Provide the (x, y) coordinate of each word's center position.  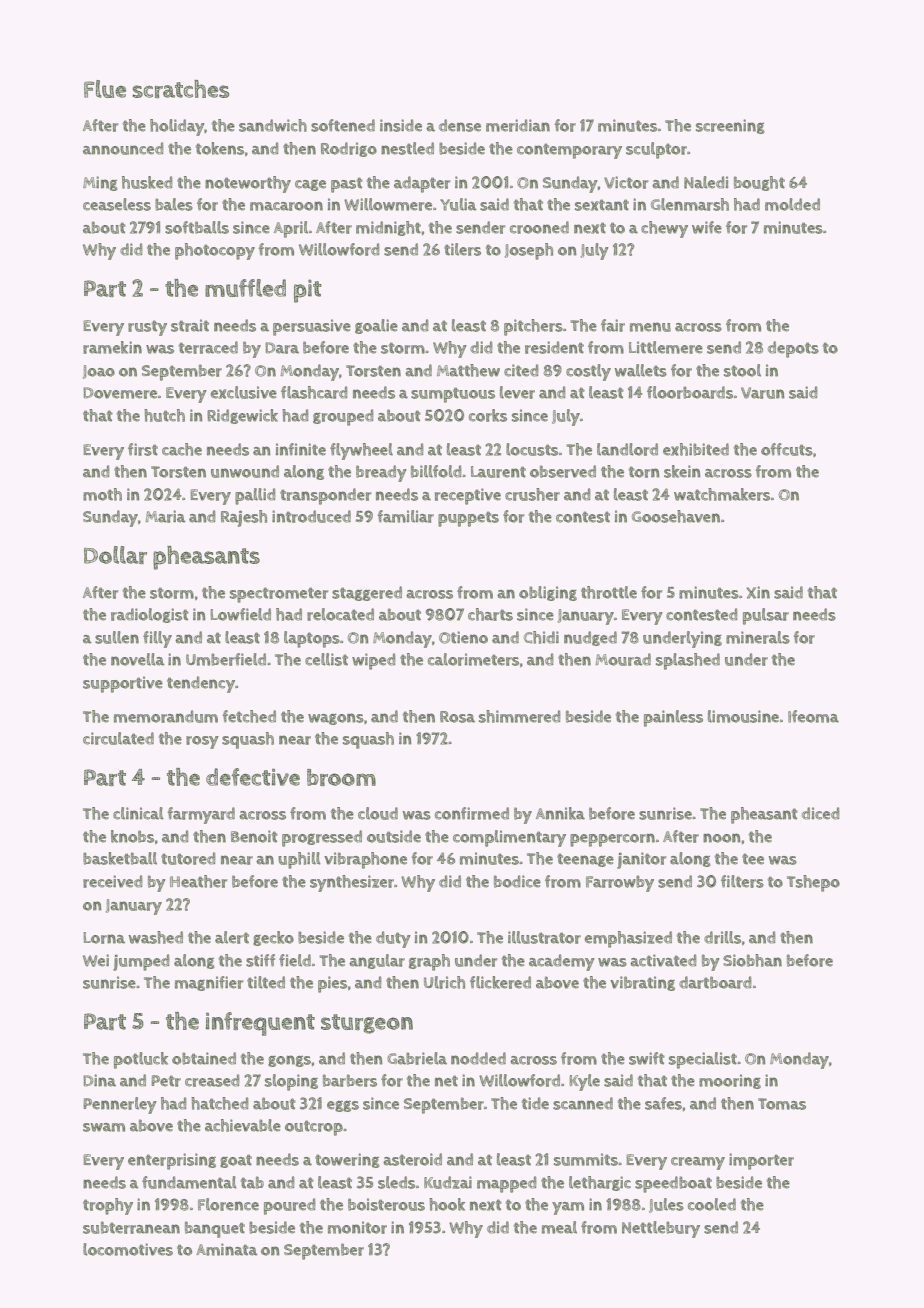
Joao (98, 372)
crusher (532, 494)
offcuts (787, 449)
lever (517, 392)
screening (730, 126)
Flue (105, 89)
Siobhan (752, 960)
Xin (758, 592)
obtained (204, 1058)
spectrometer (279, 595)
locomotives (128, 1249)
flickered (500, 982)
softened (343, 125)
